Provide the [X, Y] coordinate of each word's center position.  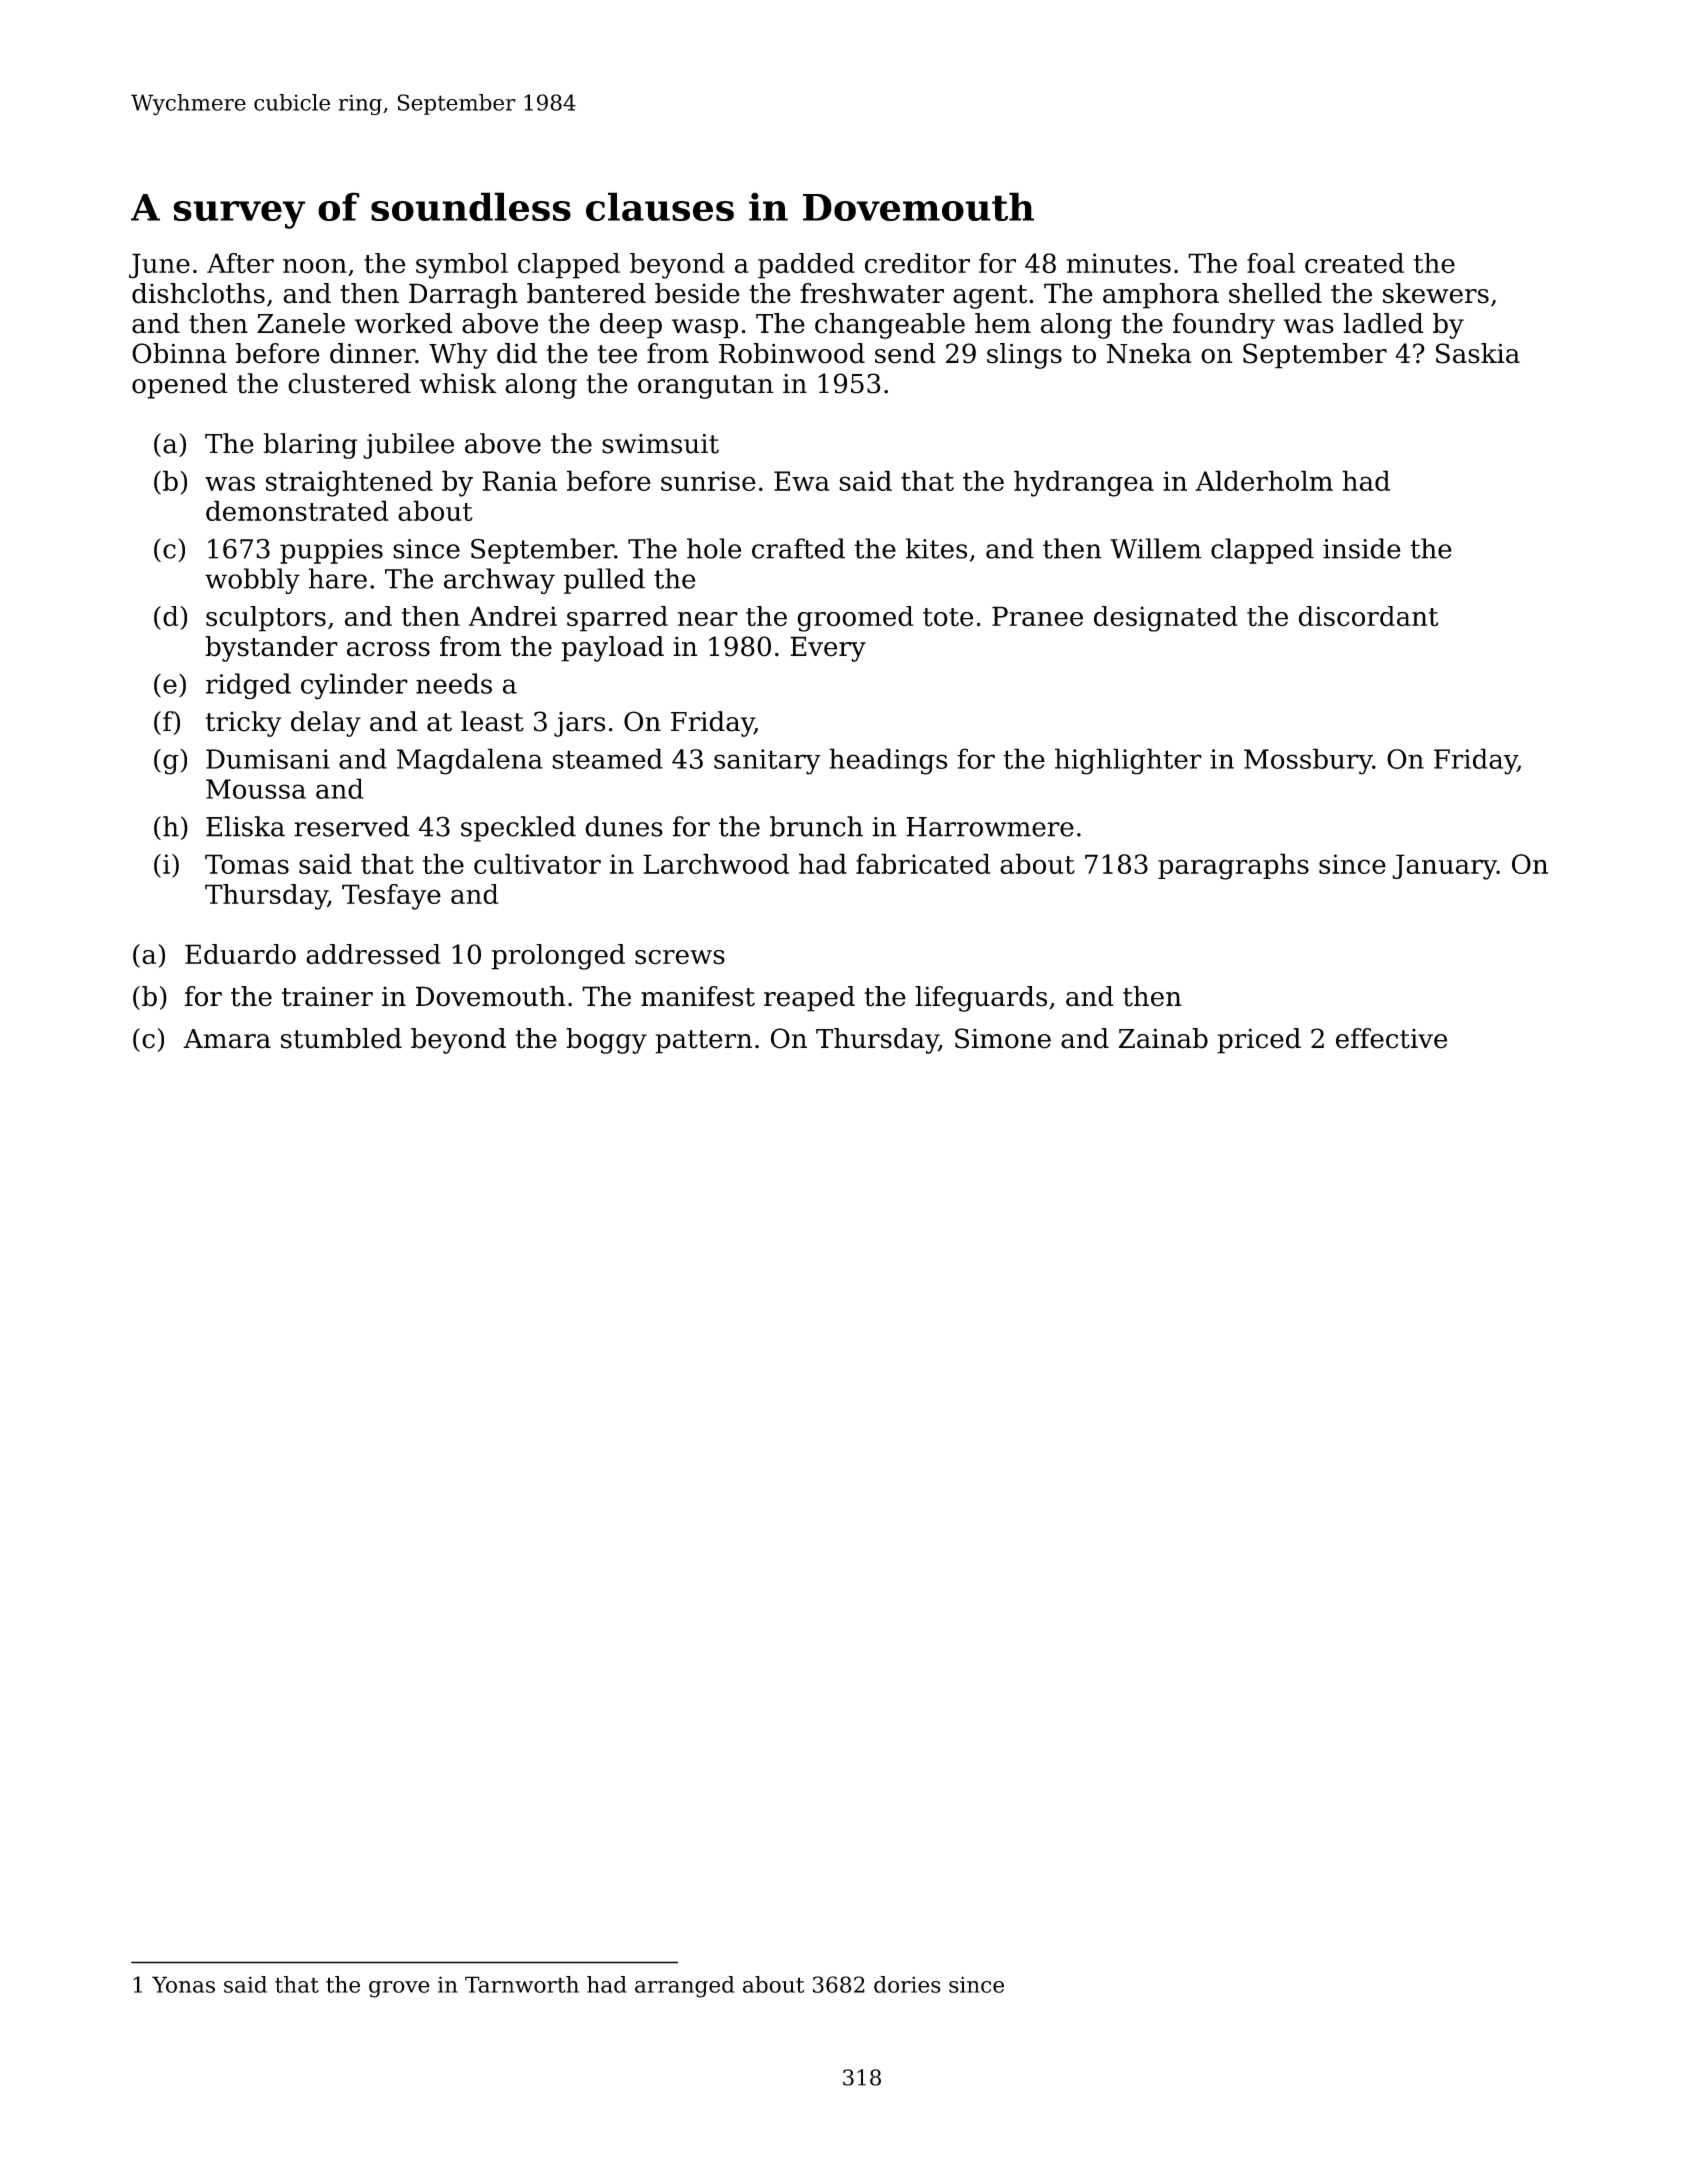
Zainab [1163, 1038]
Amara [227, 1039]
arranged [685, 1987]
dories [907, 1984]
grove [399, 1989]
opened [180, 386]
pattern [703, 1042]
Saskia [1478, 353]
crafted [798, 548]
